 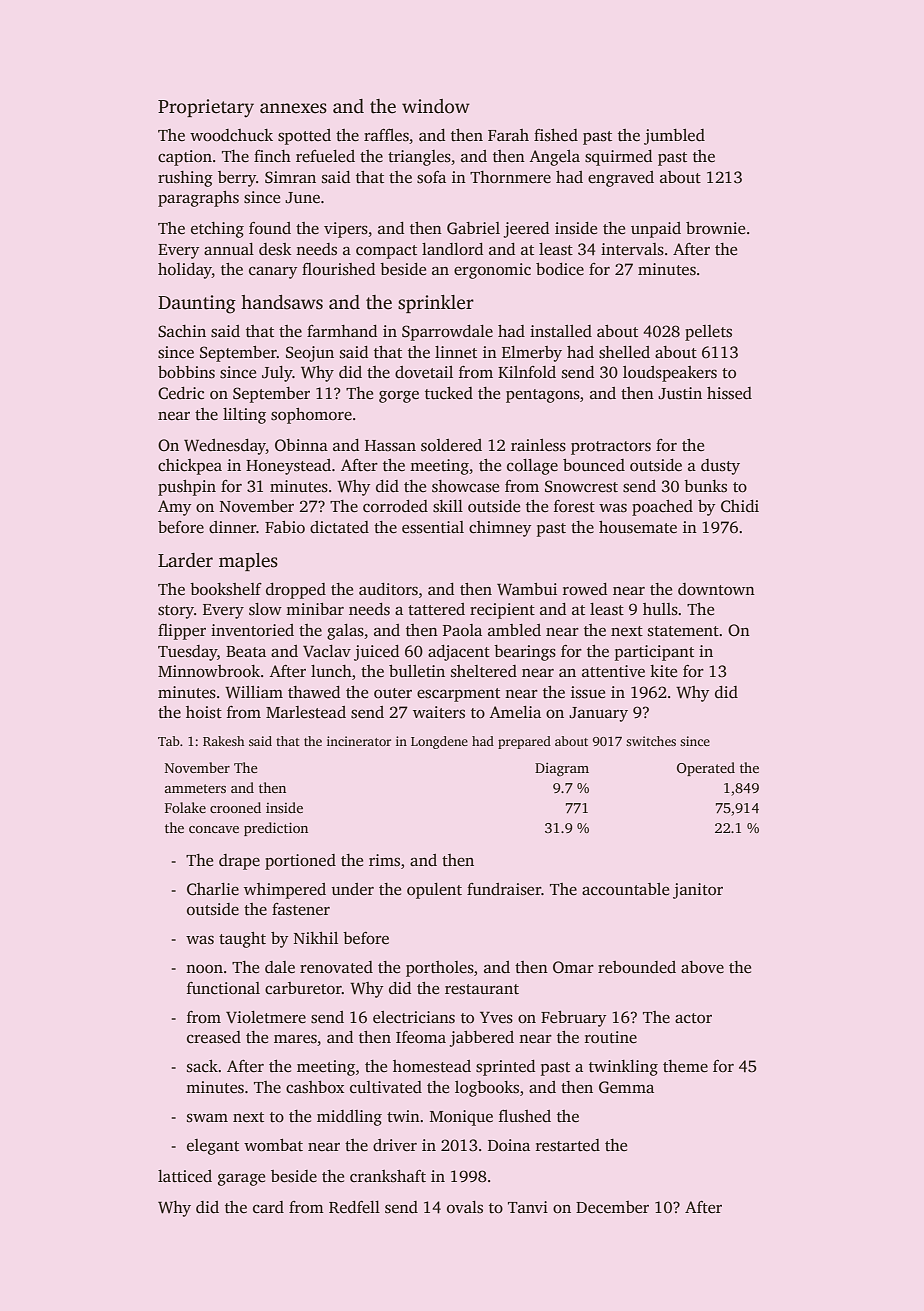 What do you see at coordinates (685, 1066) in the document?
I see `theme` at bounding box center [685, 1066].
